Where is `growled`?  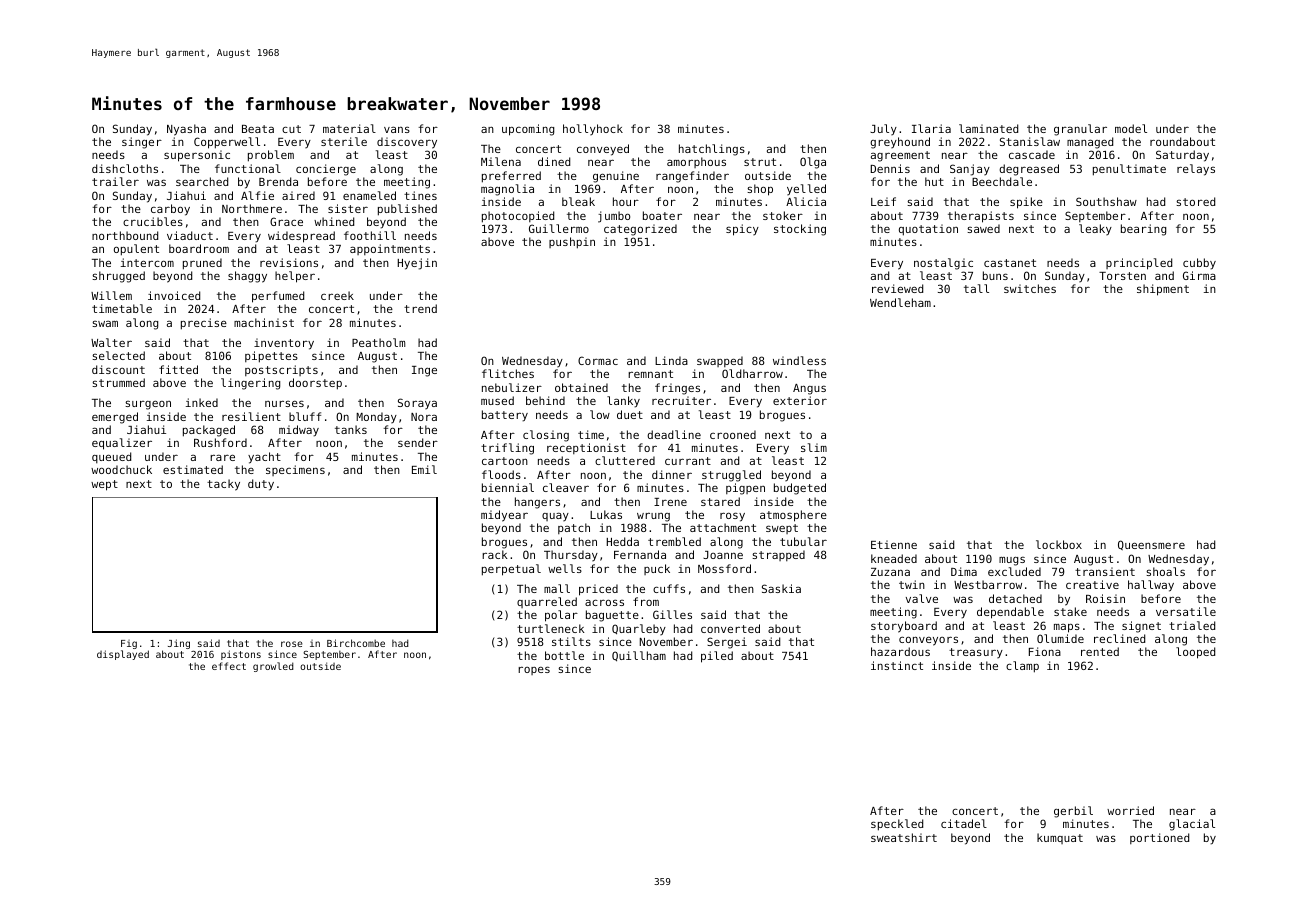 growled is located at coordinates (273, 667).
